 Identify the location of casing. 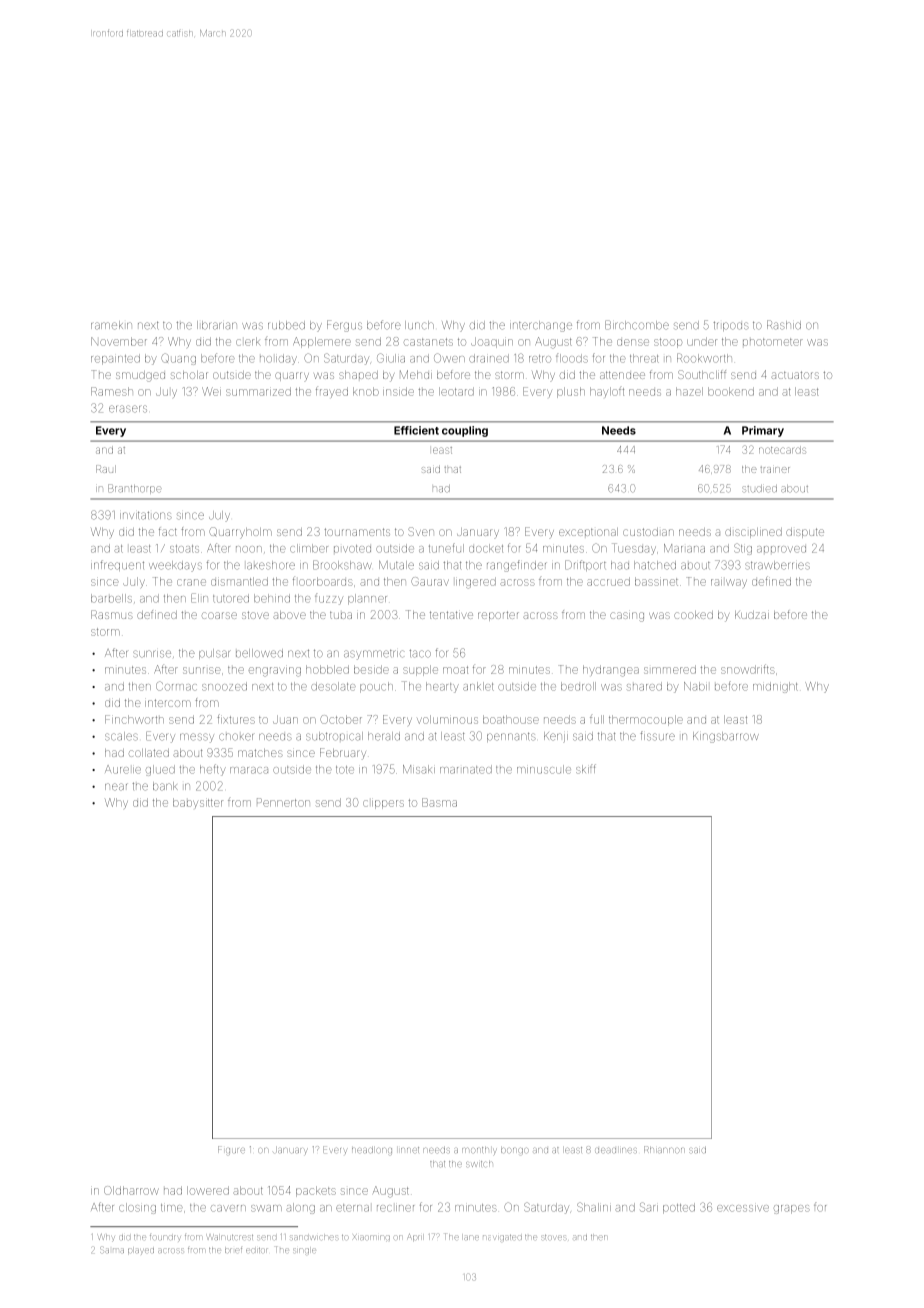
(627, 617).
